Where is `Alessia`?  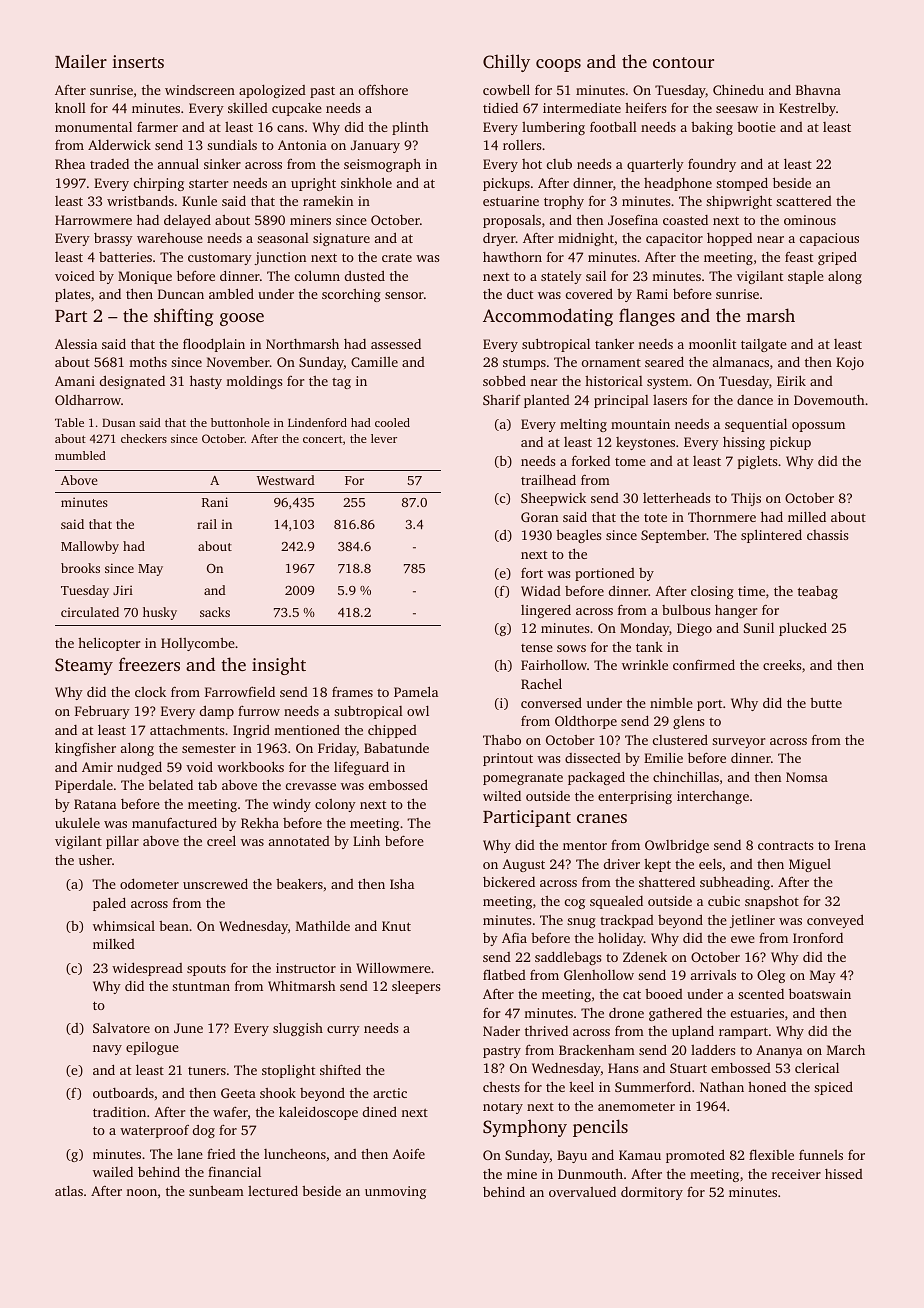
Alessia is located at coordinates (76, 344).
